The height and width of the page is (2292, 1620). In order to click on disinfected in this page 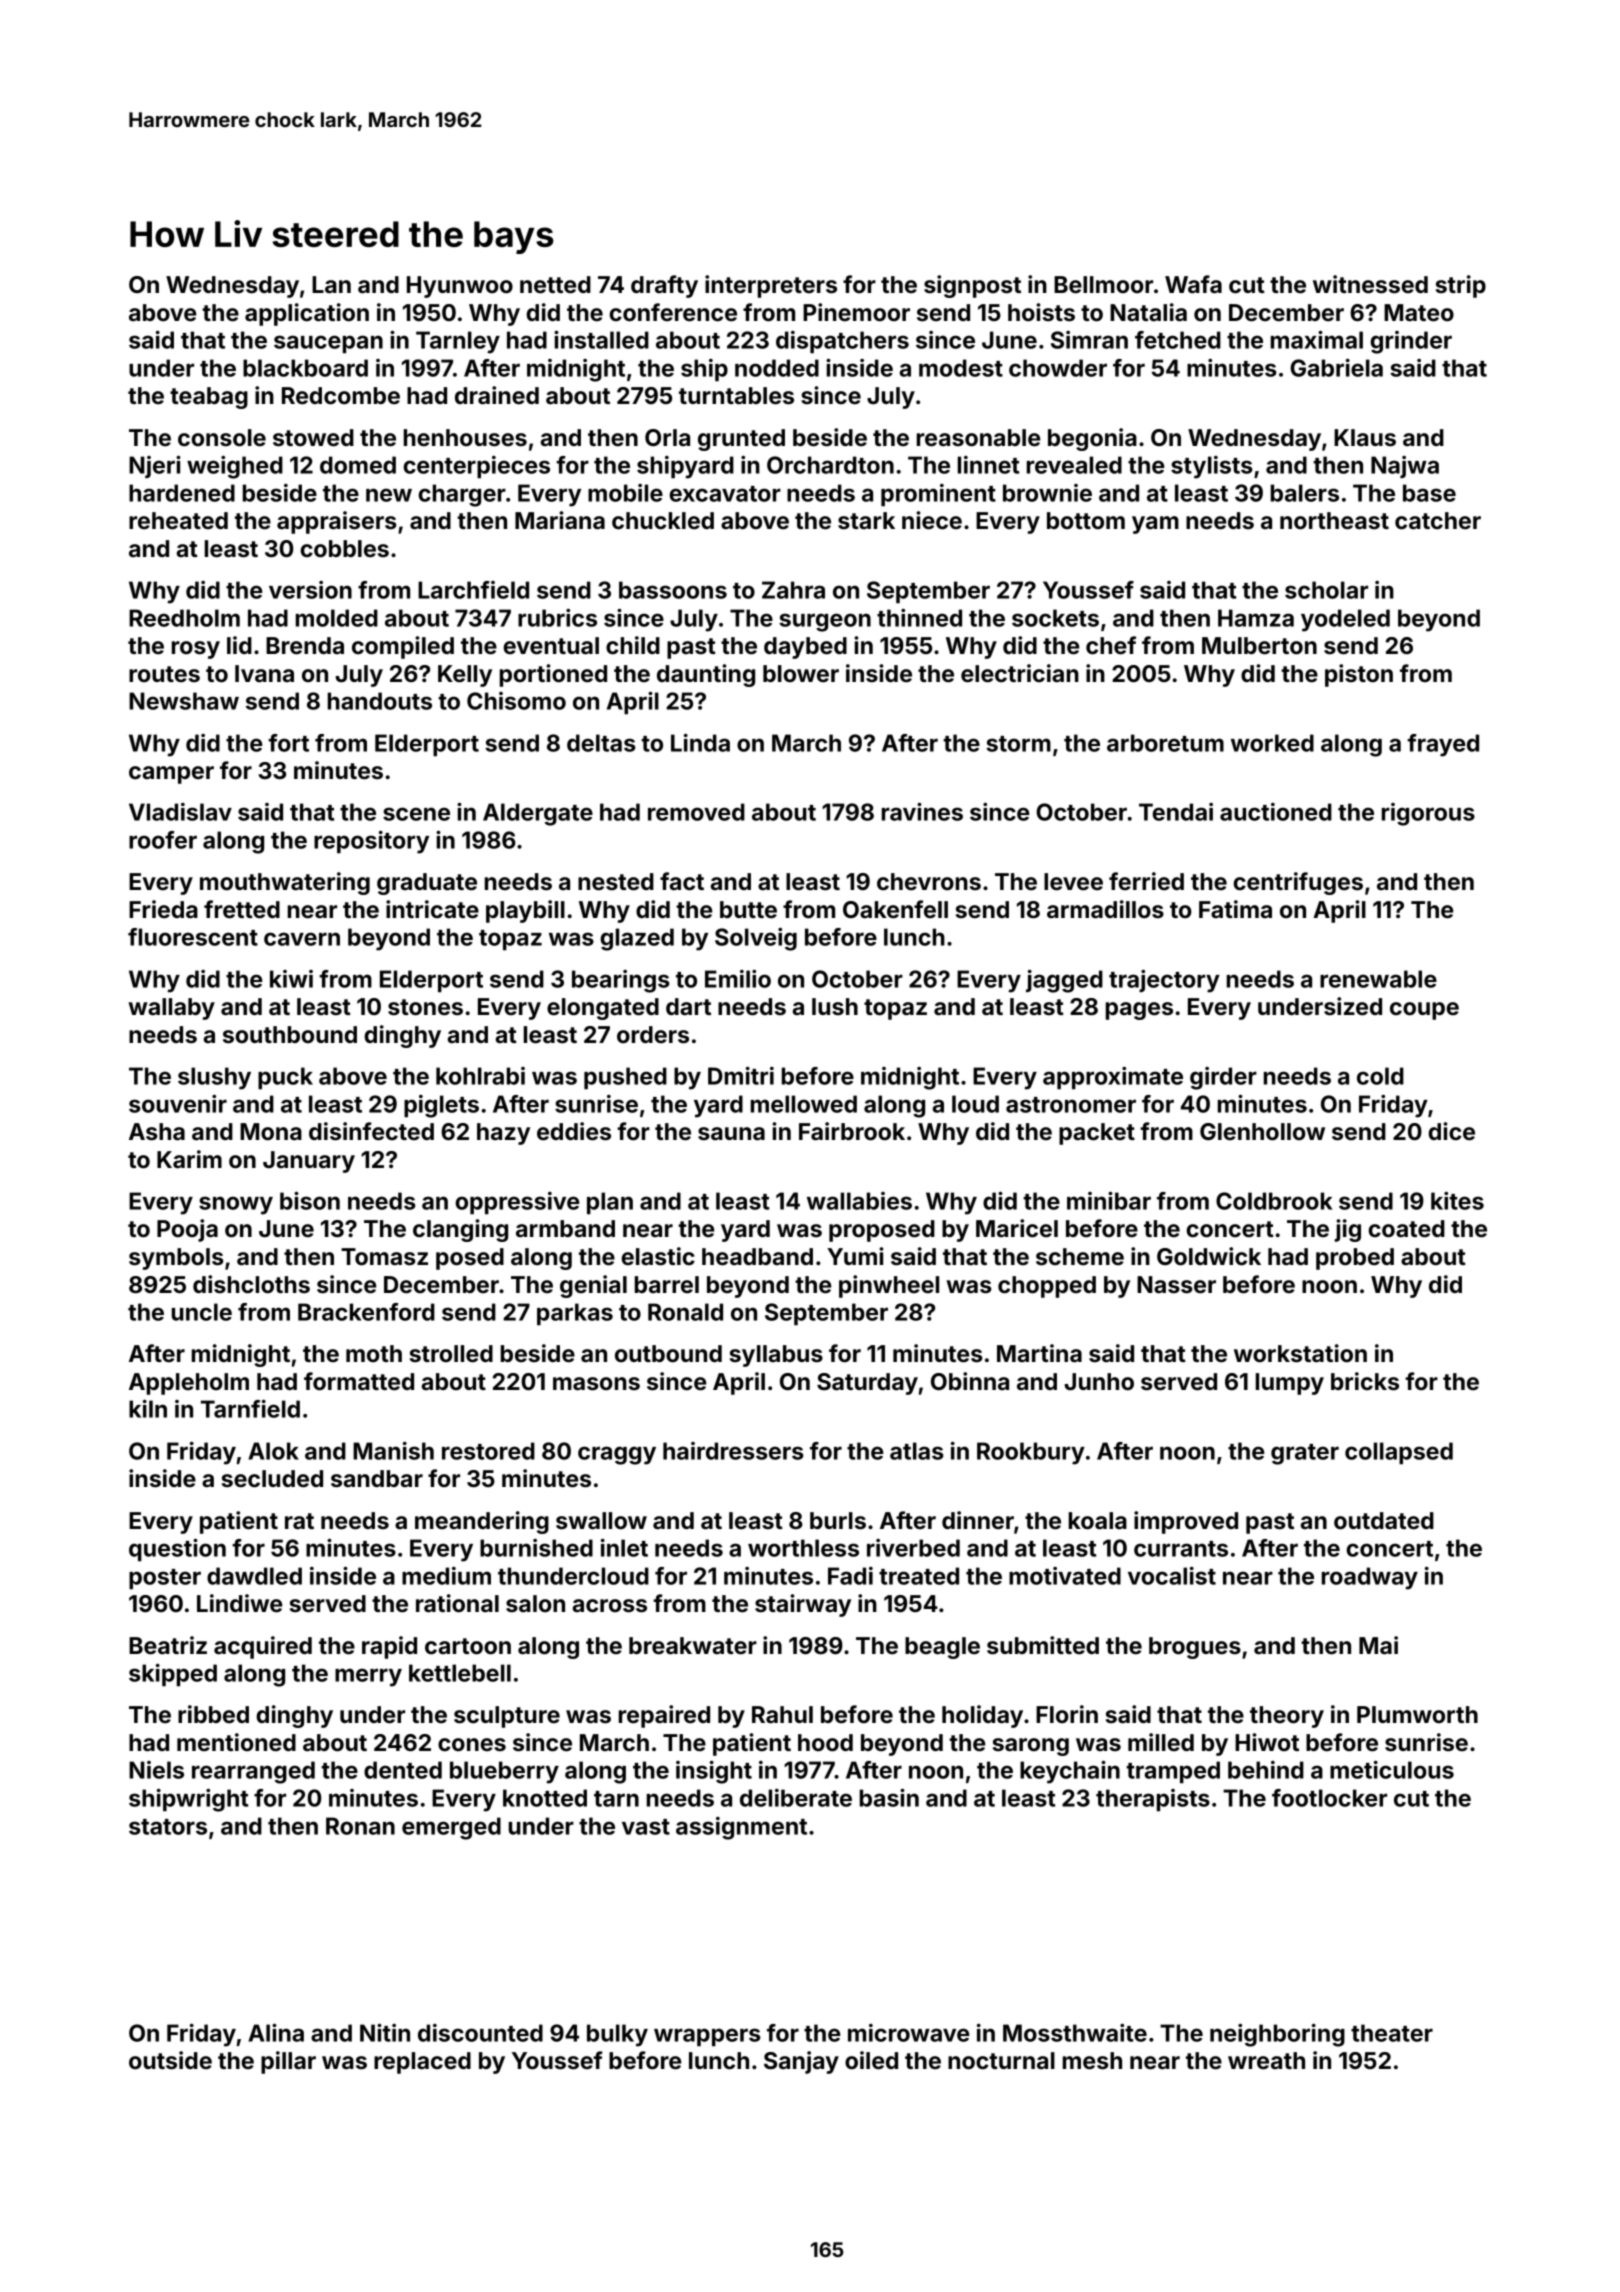, I will do `click(371, 1131)`.
